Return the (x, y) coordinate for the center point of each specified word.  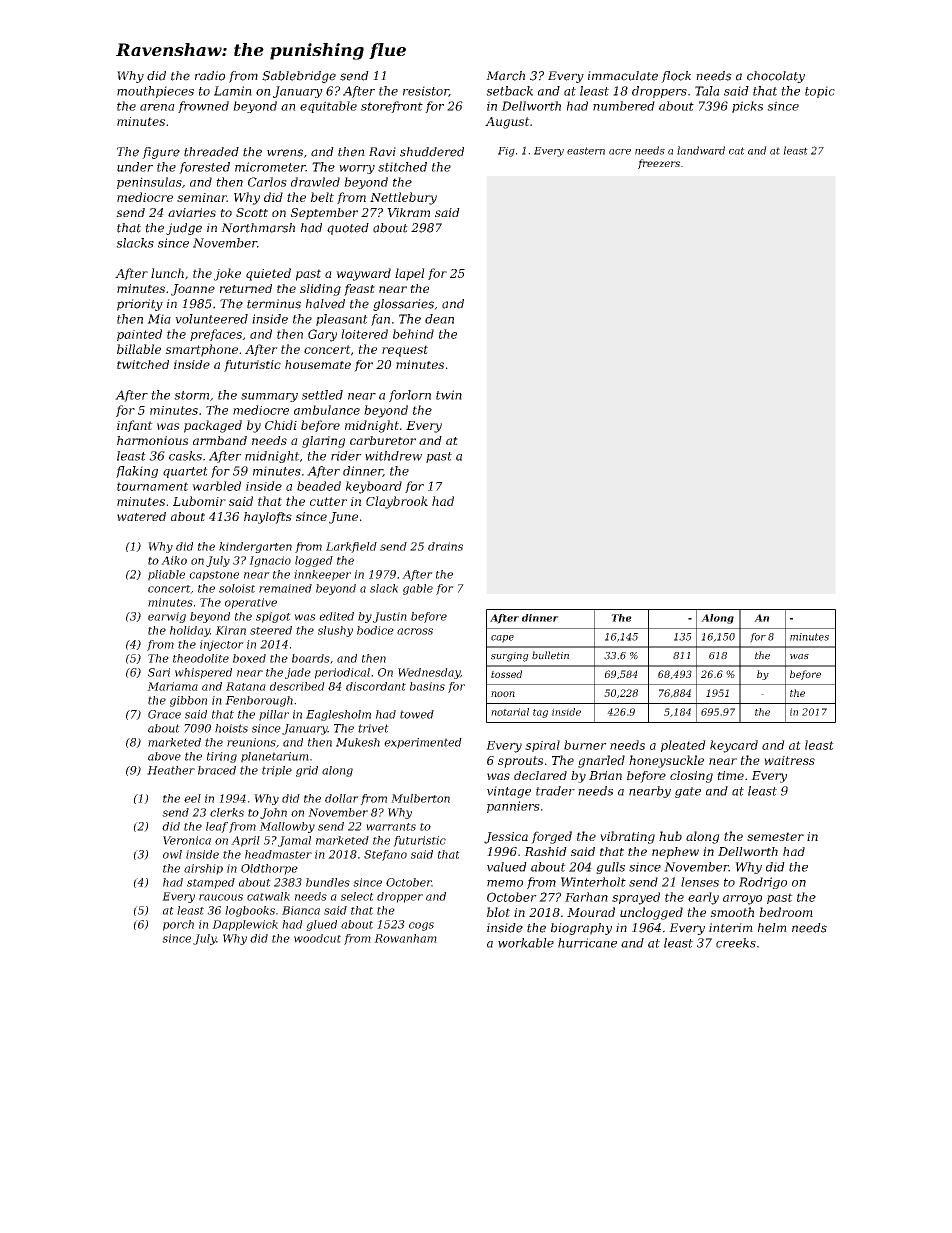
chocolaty (776, 77)
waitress (789, 760)
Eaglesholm (338, 715)
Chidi (281, 425)
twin (449, 395)
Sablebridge (299, 77)
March (505, 76)
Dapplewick (245, 925)
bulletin (550, 655)
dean (439, 319)
